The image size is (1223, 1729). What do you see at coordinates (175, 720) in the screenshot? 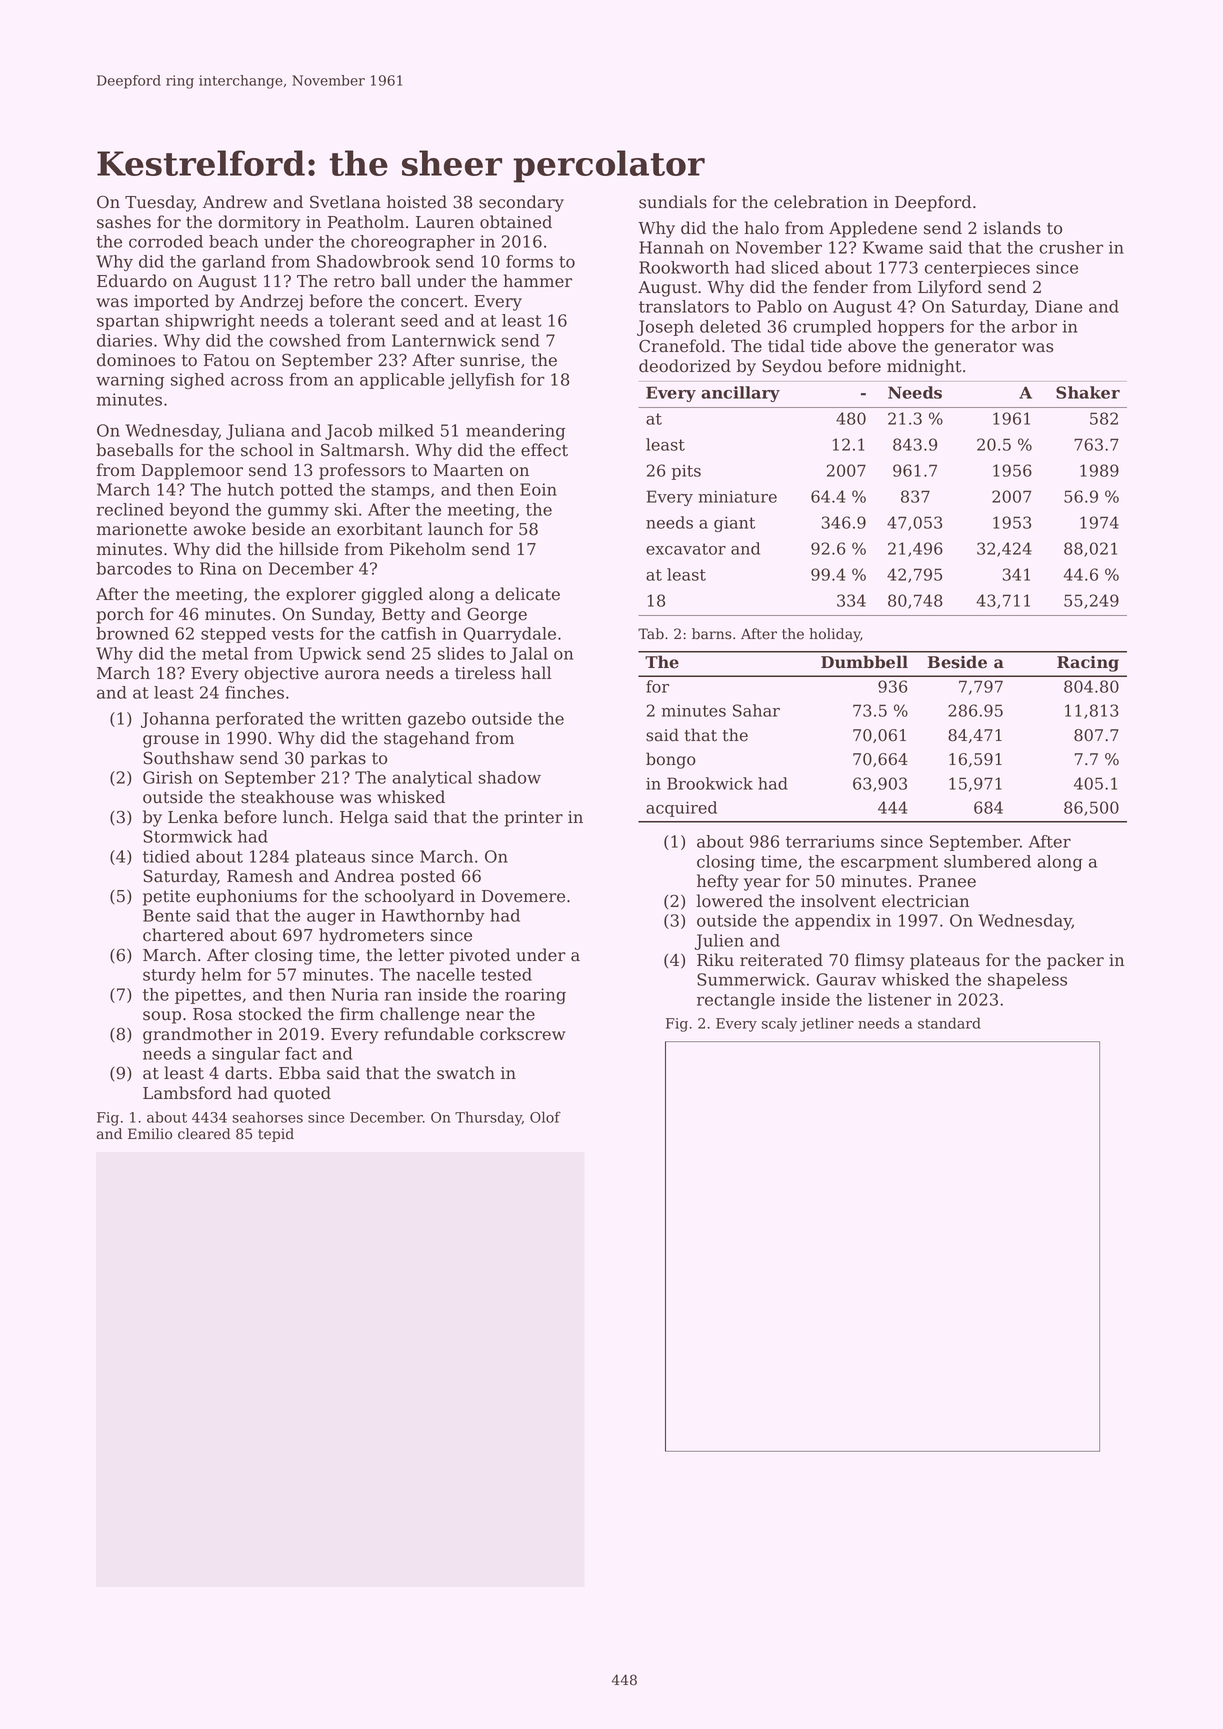
I see `Johanna` at bounding box center [175, 720].
